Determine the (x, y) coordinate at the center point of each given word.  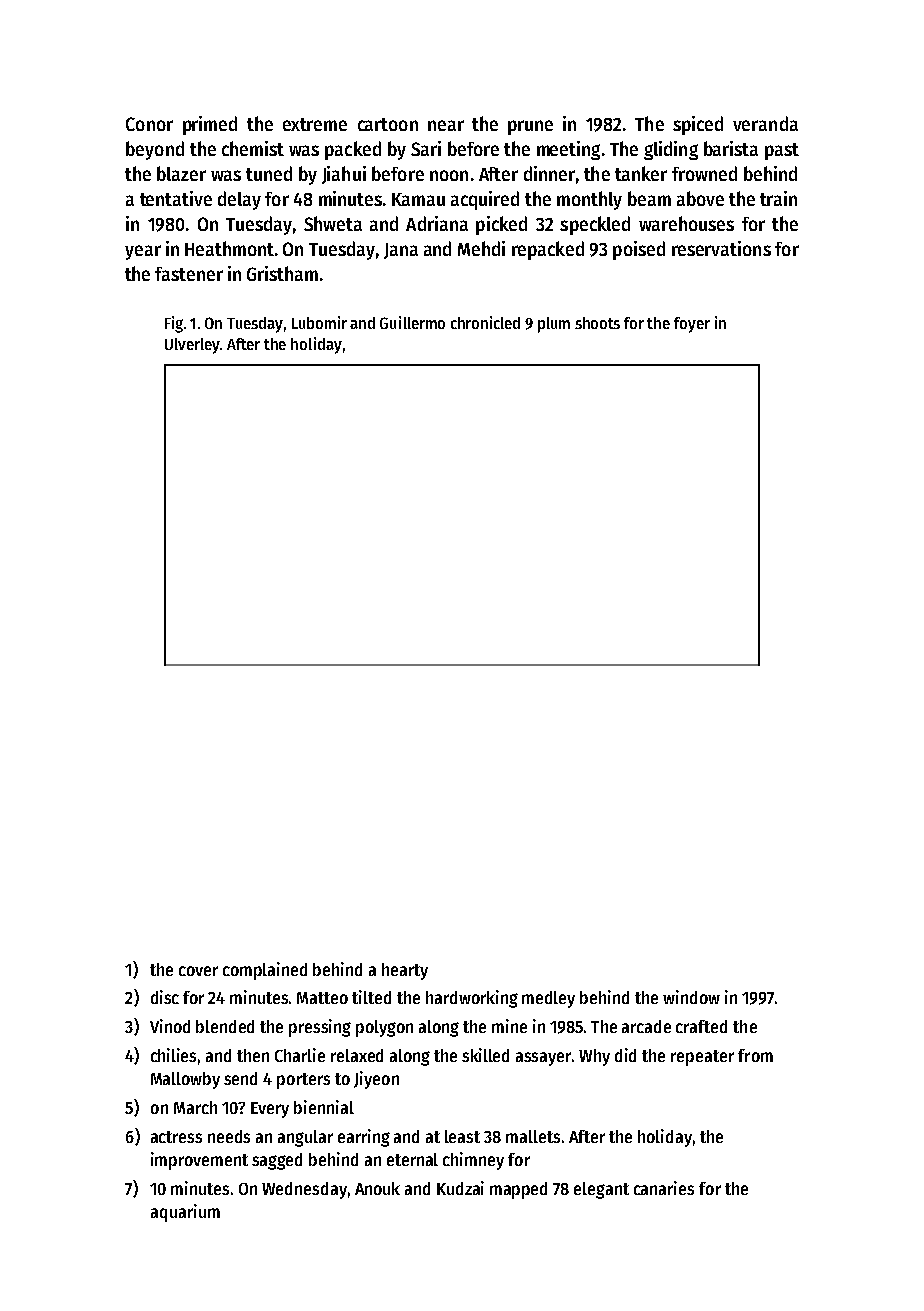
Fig (174, 324)
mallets (533, 1136)
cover (198, 971)
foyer (692, 325)
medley (548, 999)
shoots (597, 323)
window (691, 997)
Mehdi (481, 248)
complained (265, 971)
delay (239, 200)
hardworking (472, 999)
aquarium (185, 1213)
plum (554, 325)
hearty (405, 971)
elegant (601, 1190)
